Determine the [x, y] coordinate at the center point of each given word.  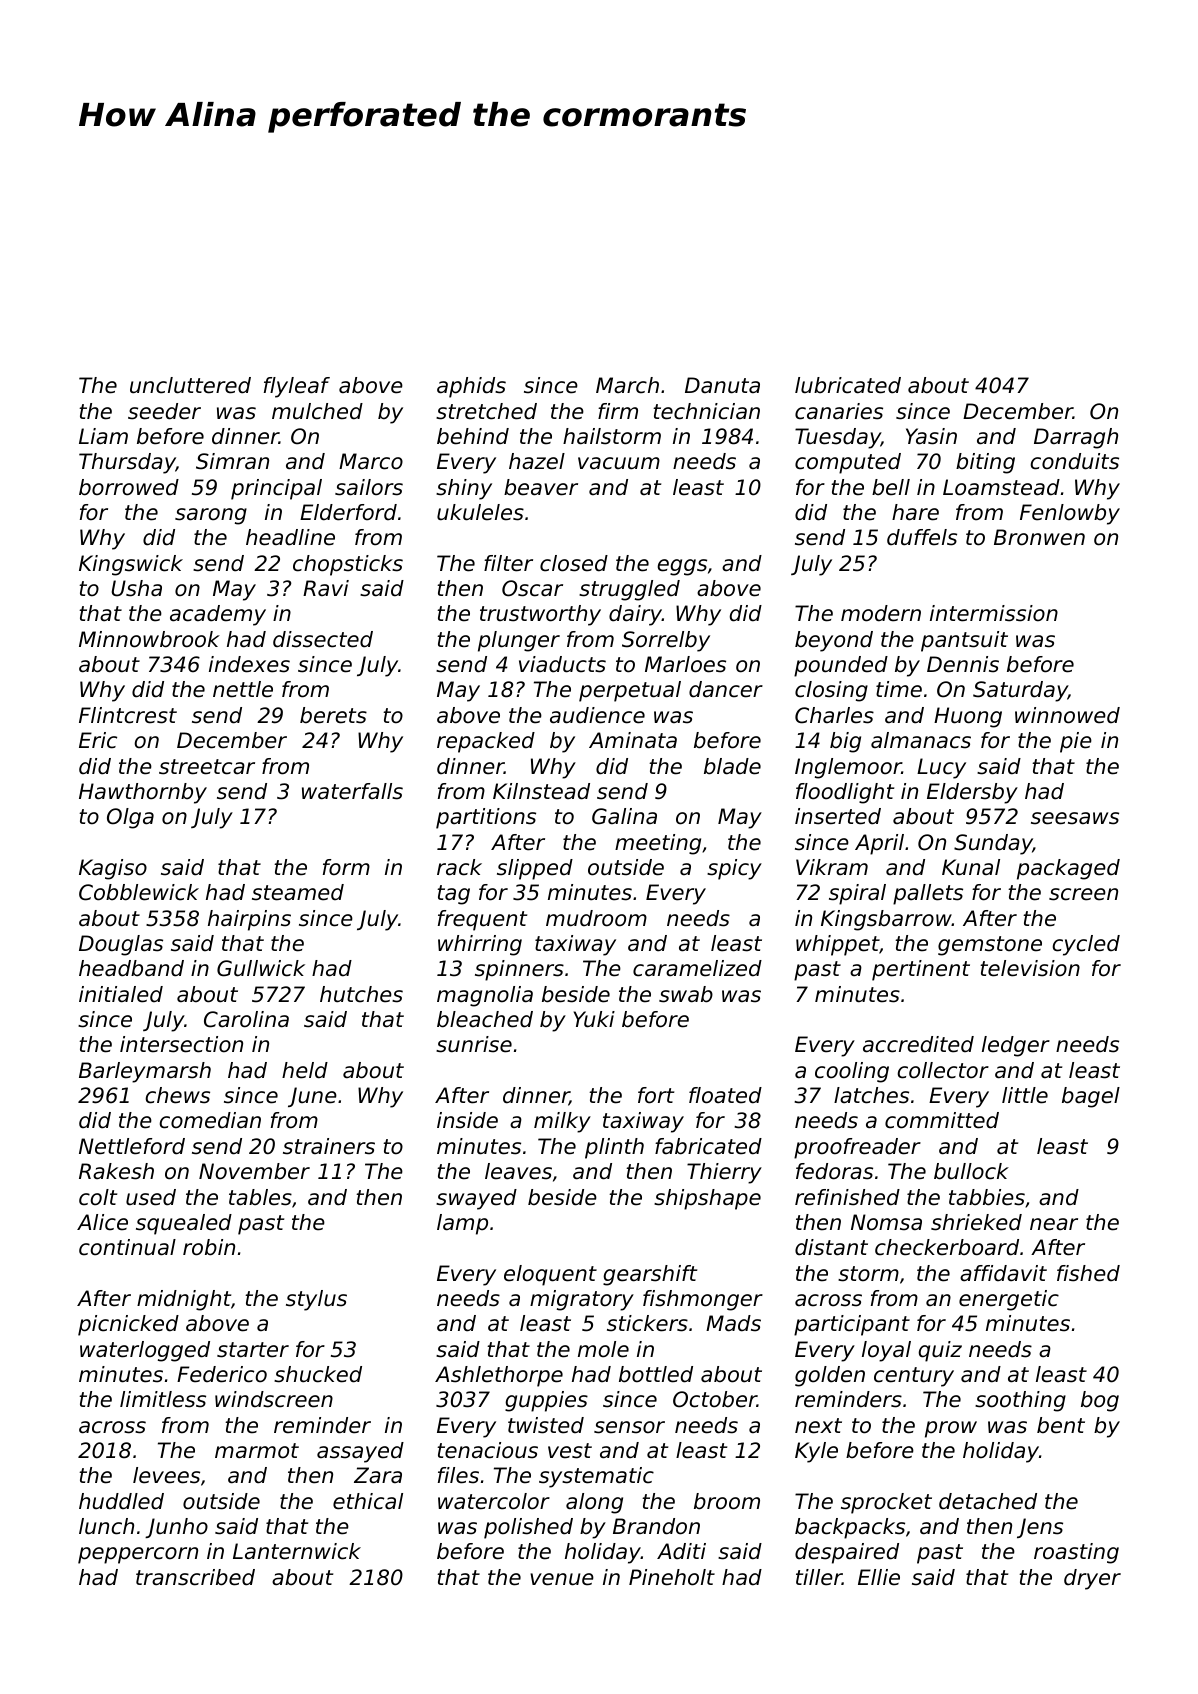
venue [562, 1579]
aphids [471, 387]
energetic [1009, 1300]
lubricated [848, 385]
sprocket [886, 1503]
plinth [614, 1148]
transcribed [195, 1577]
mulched [317, 411]
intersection [181, 1044]
